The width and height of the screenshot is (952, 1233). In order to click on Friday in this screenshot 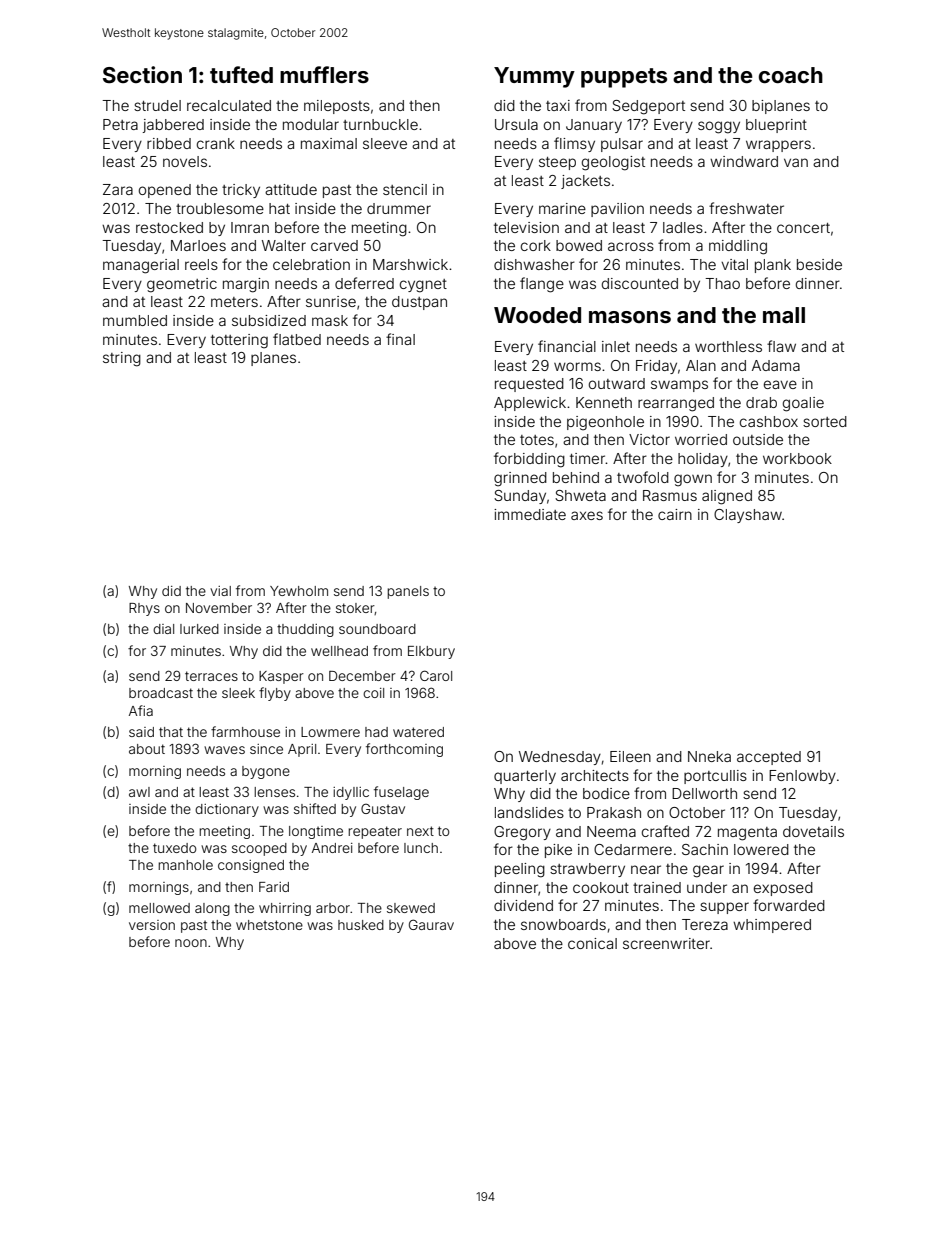, I will do `click(656, 367)`.
